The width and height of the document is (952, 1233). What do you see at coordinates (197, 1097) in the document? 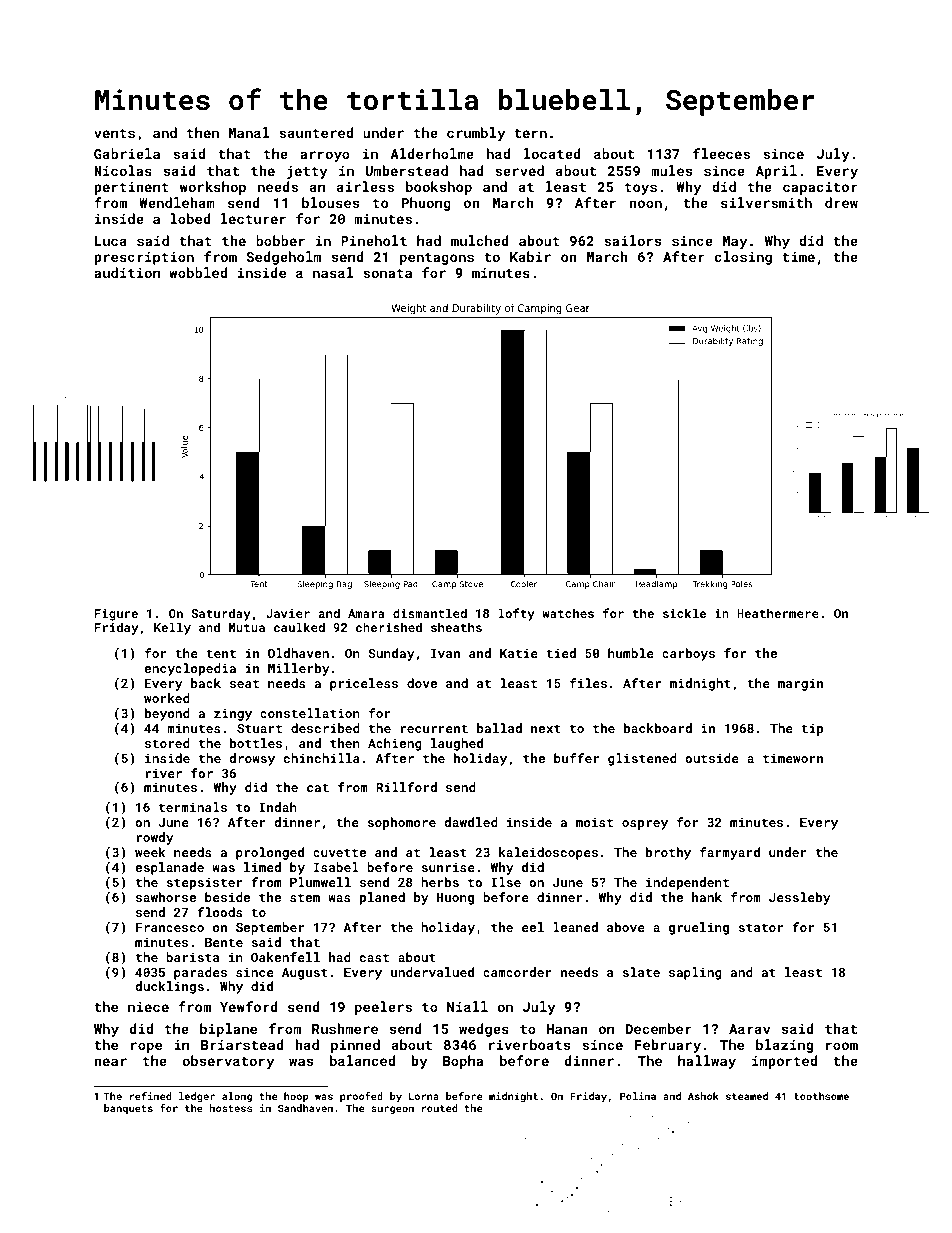
I see `ledger` at bounding box center [197, 1097].
